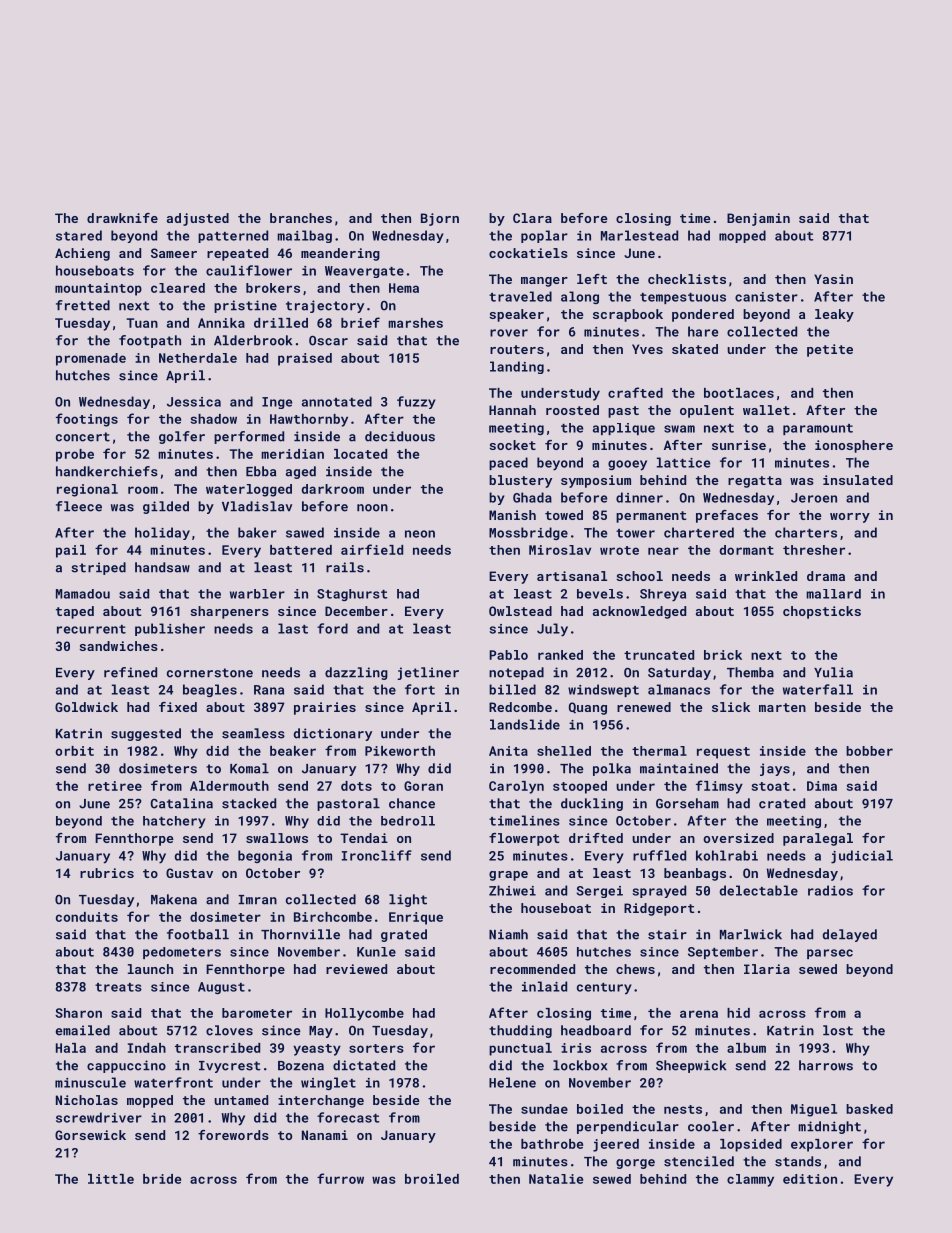  I want to click on forecast, so click(348, 1117).
